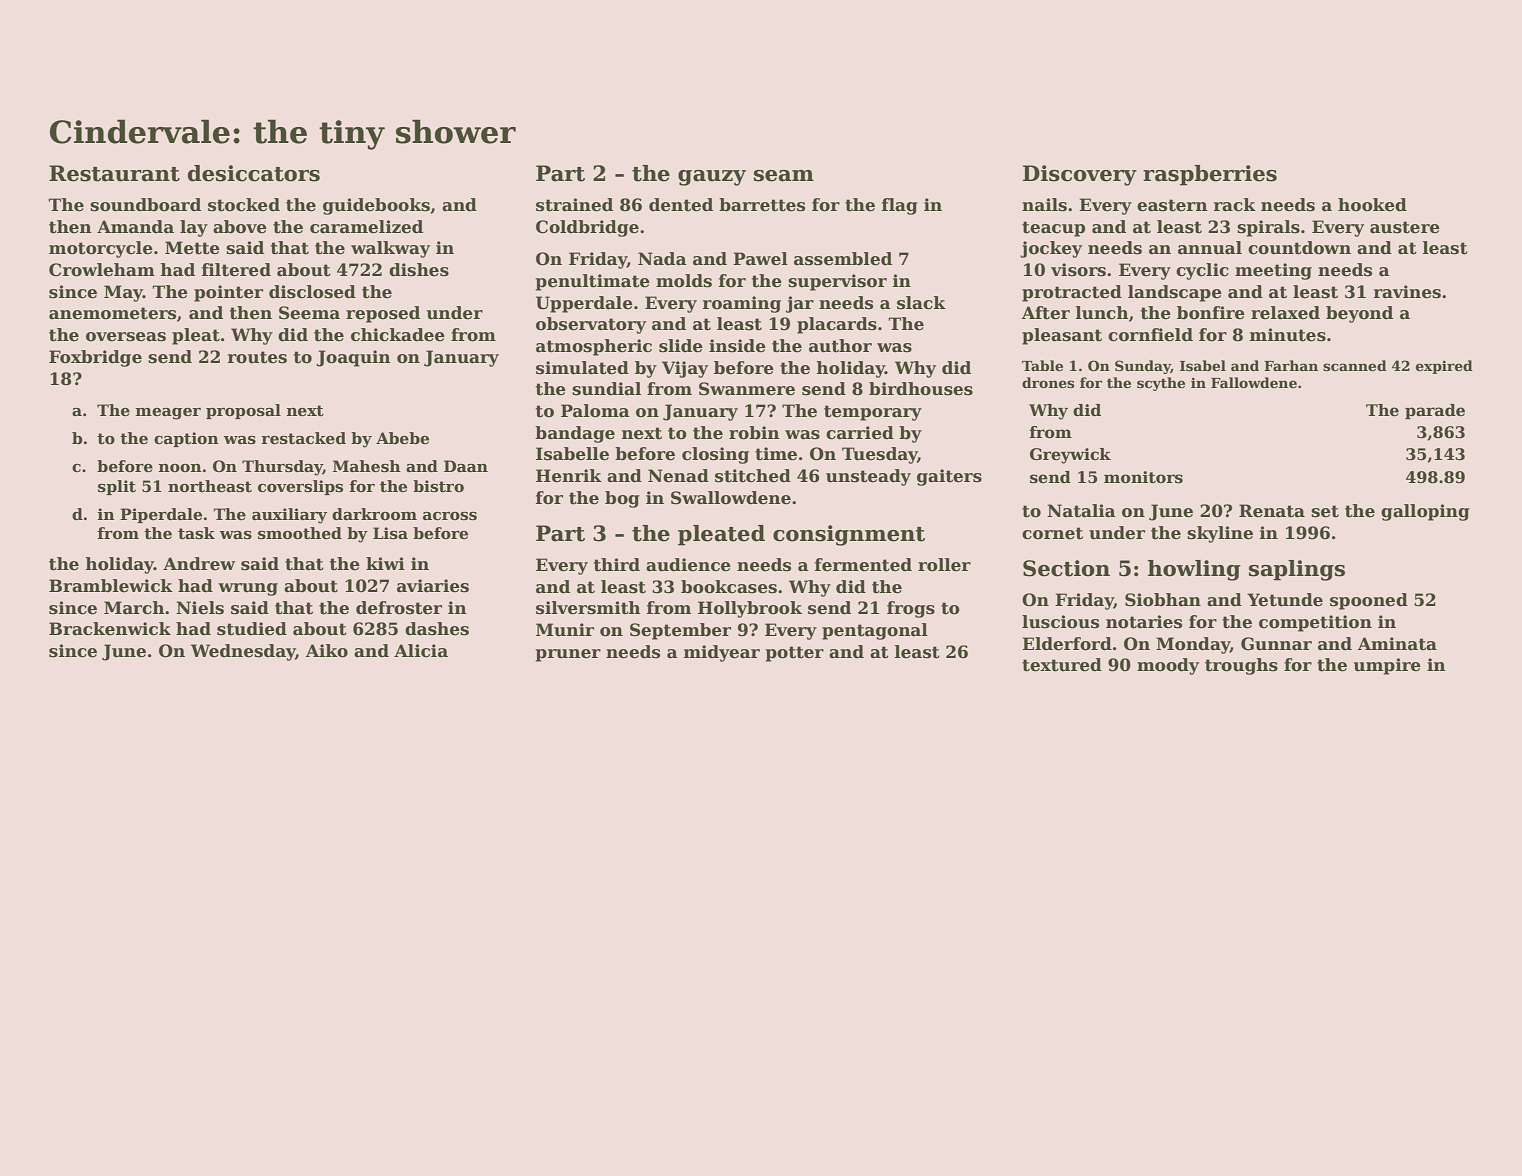 This screenshot has width=1522, height=1176. I want to click on spooned, so click(1369, 601).
